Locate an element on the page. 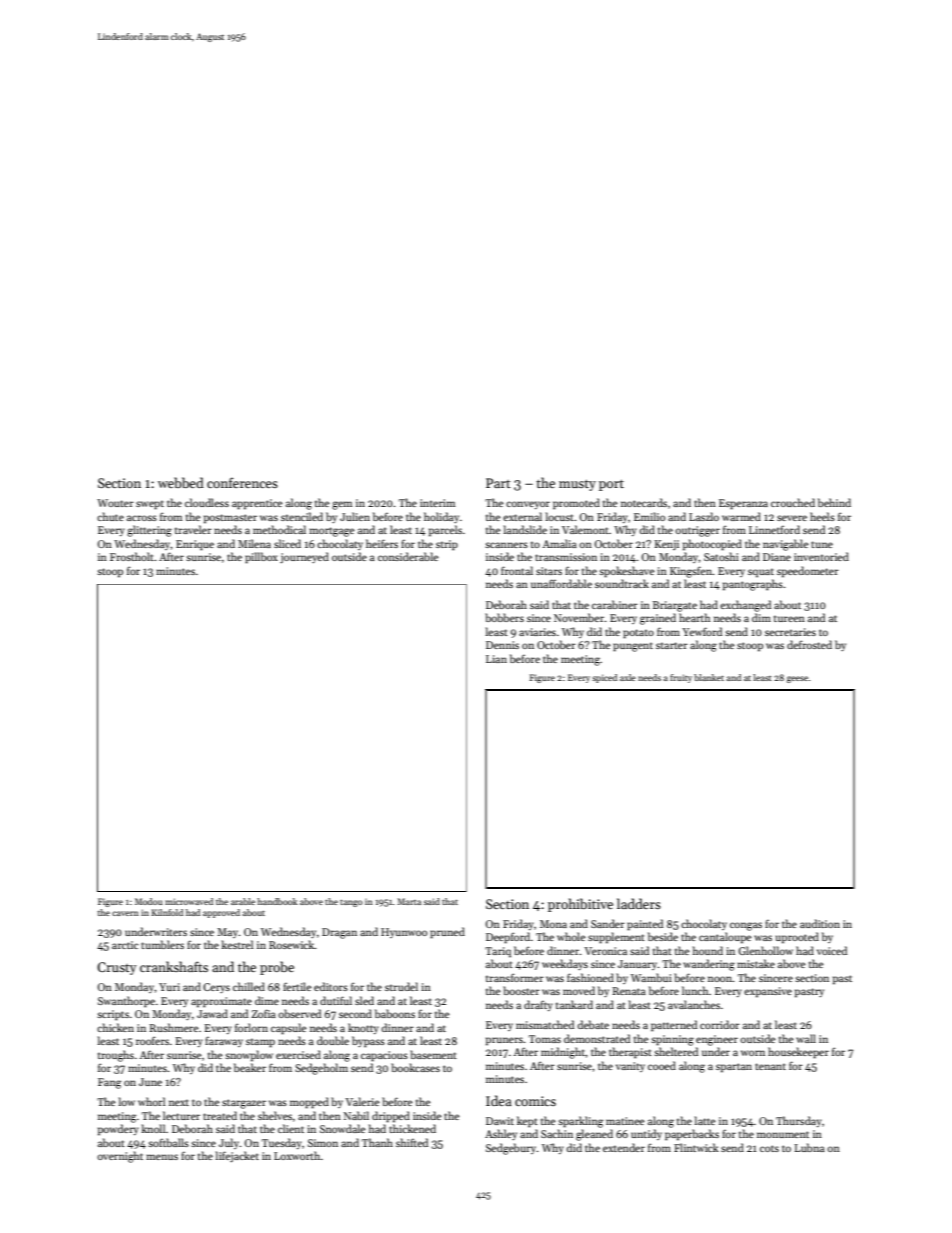 The width and height of the image is (952, 1233). overnight is located at coordinates (120, 1157).
